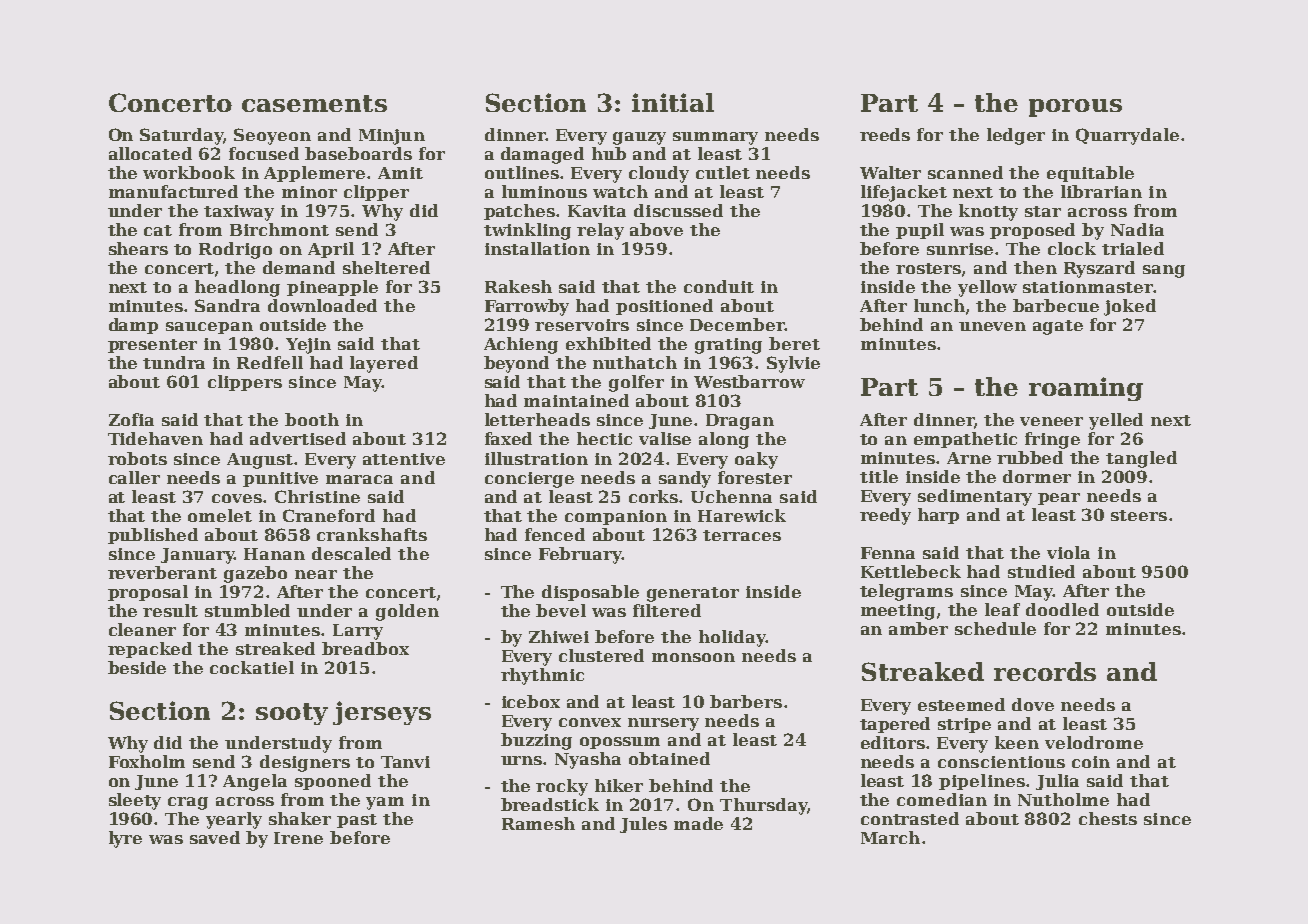 This screenshot has width=1308, height=924. Describe the element at coordinates (152, 346) in the screenshot. I see `presenter` at that location.
